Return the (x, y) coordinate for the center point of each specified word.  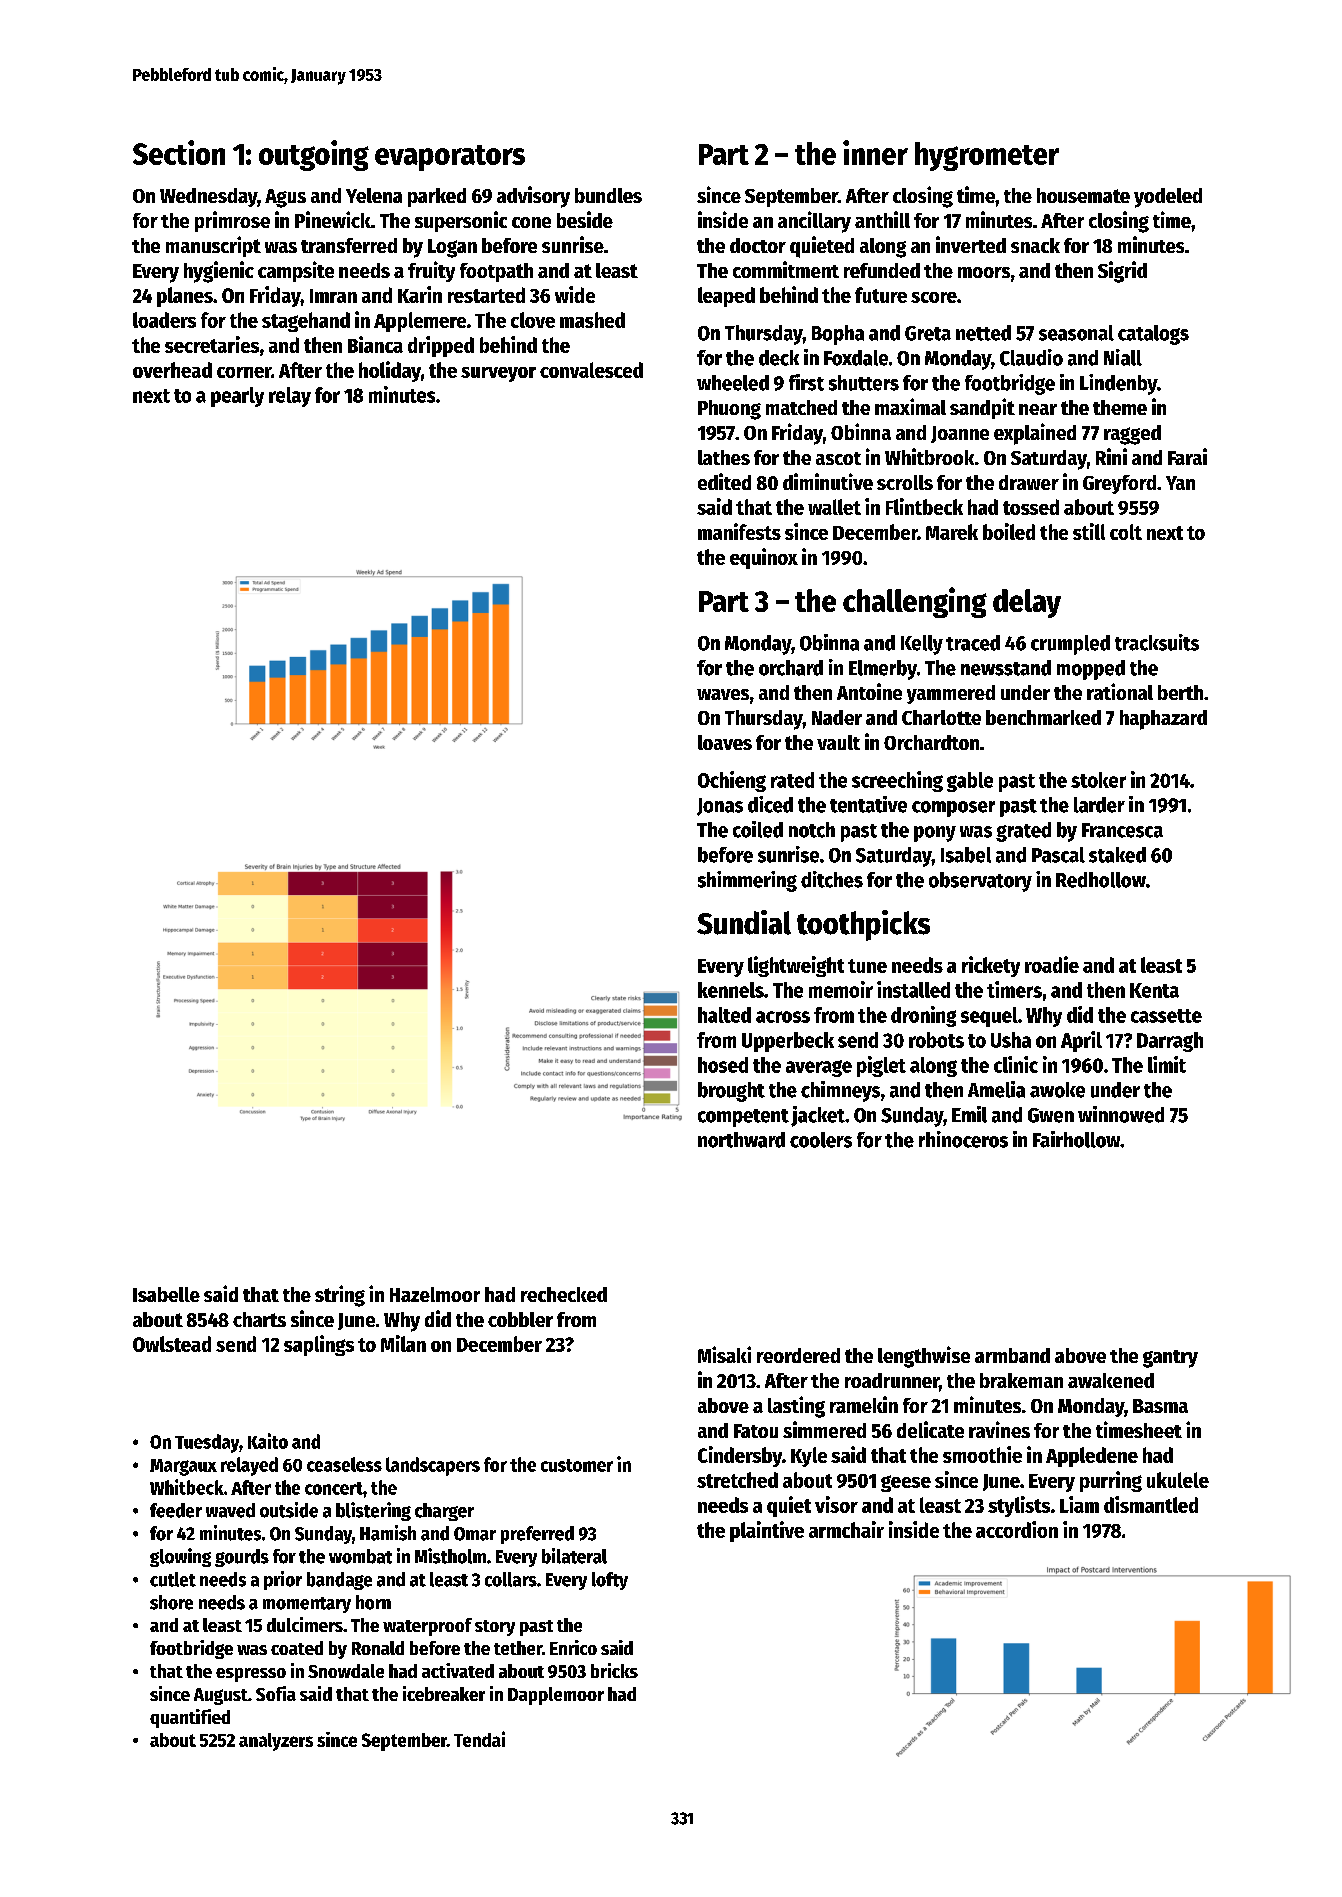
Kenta (1154, 990)
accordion (1017, 1529)
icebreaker (444, 1693)
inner (875, 152)
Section (179, 152)
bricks (614, 1670)
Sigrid (1122, 272)
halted (724, 1015)
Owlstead (172, 1344)
